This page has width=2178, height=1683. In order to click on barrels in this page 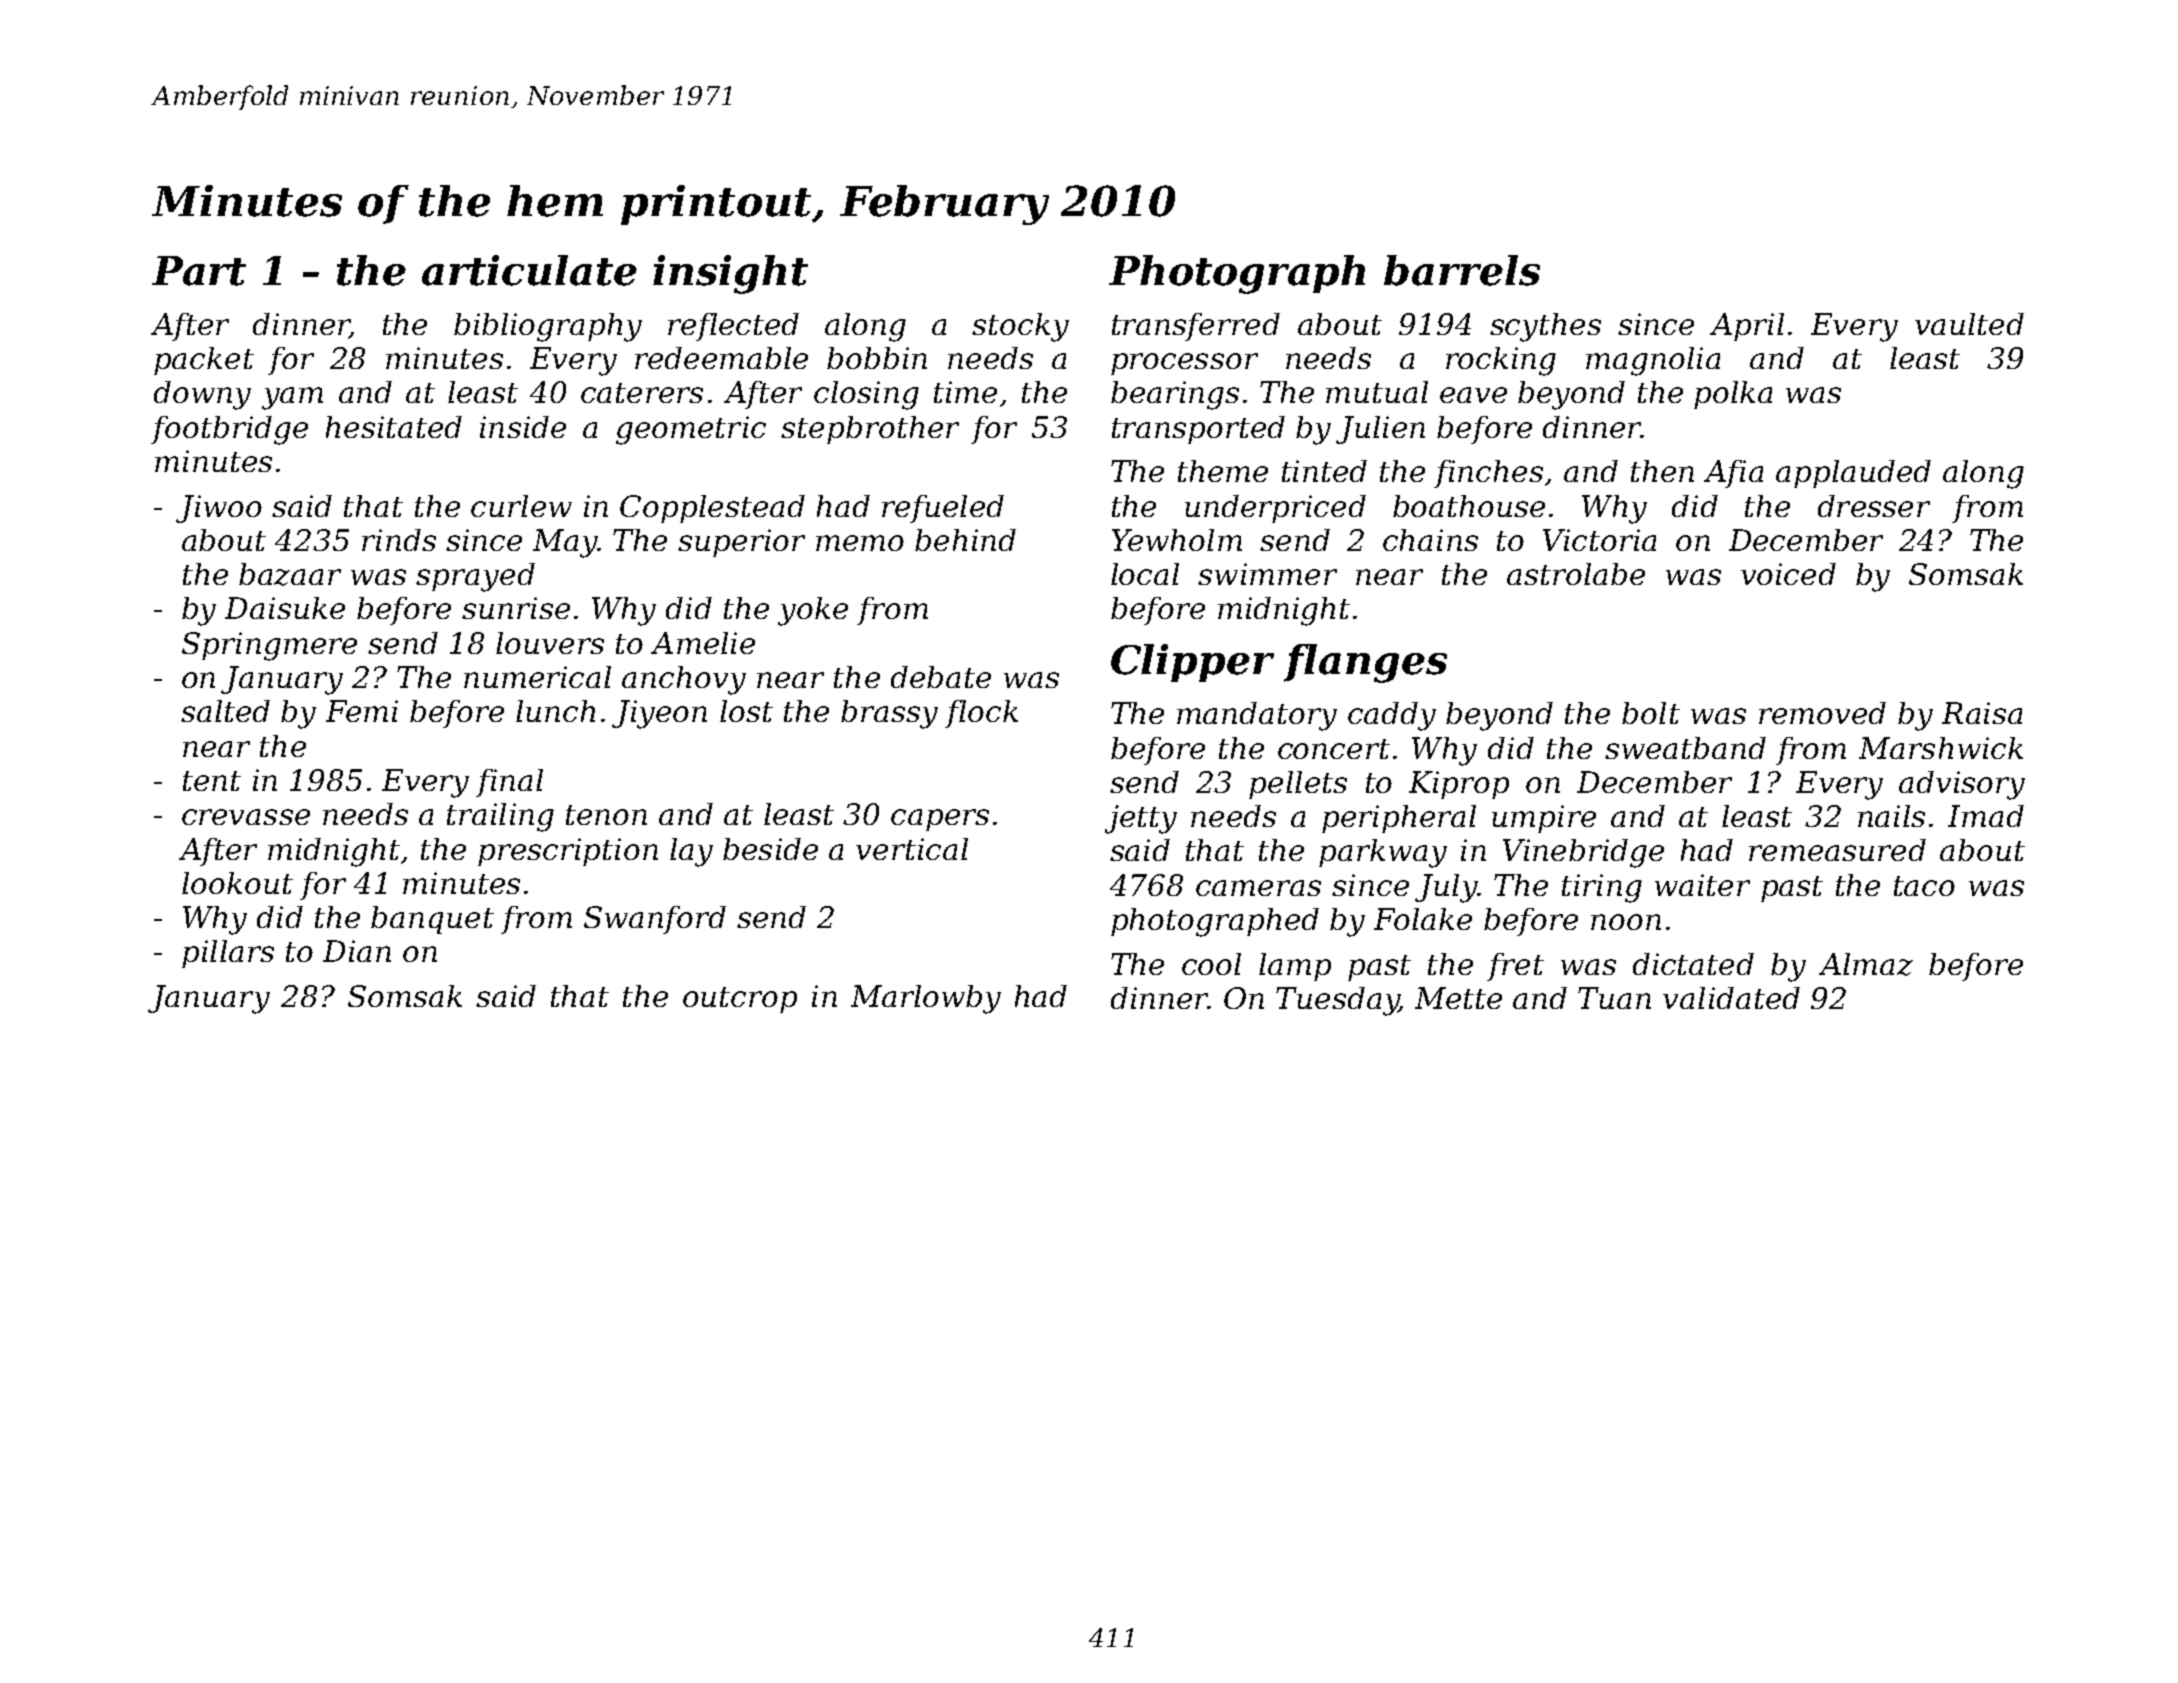, I will do `click(1462, 270)`.
